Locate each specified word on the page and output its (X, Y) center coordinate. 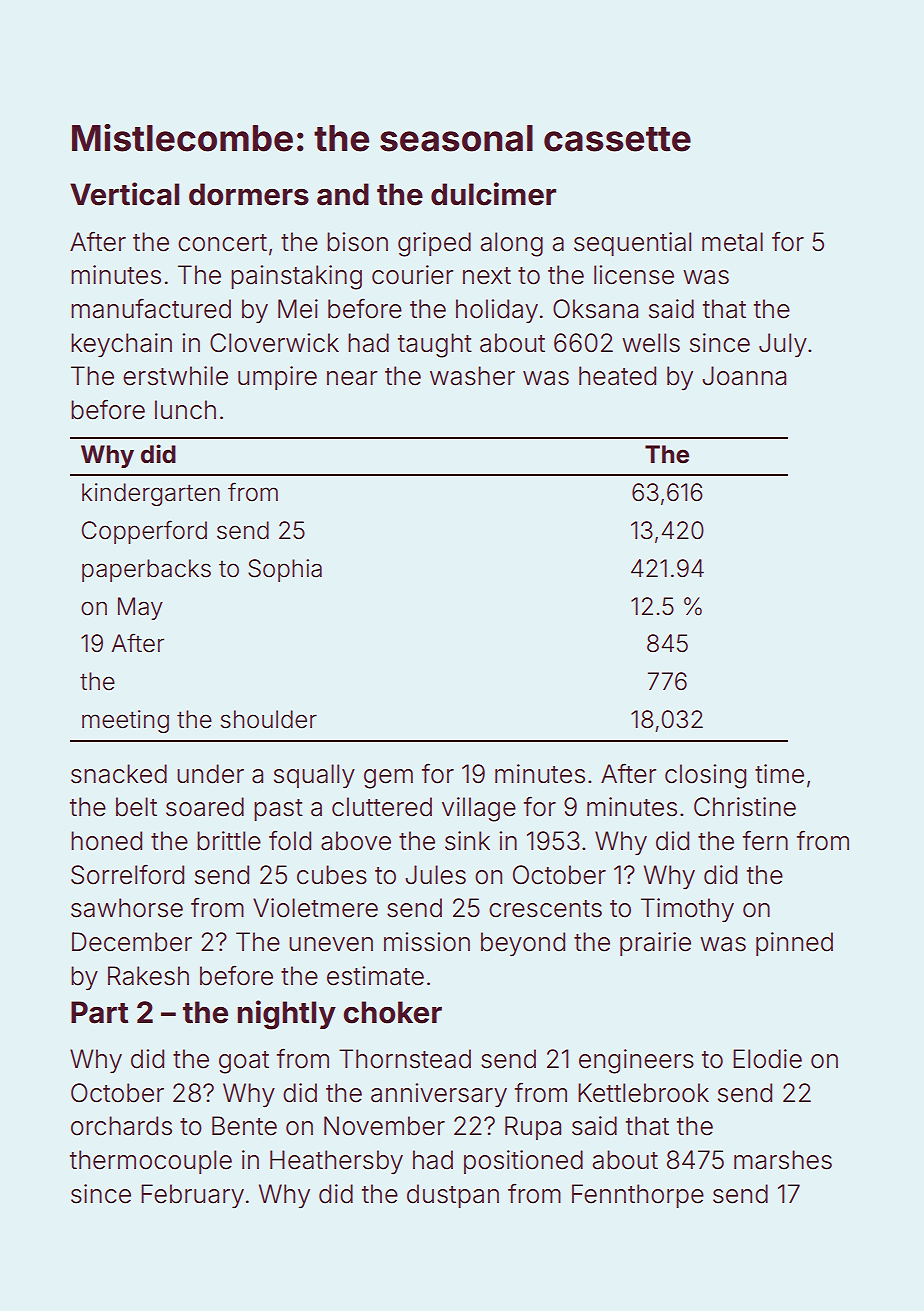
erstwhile (175, 376)
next (487, 276)
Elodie (767, 1059)
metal (732, 242)
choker (392, 1012)
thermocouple (151, 1162)
